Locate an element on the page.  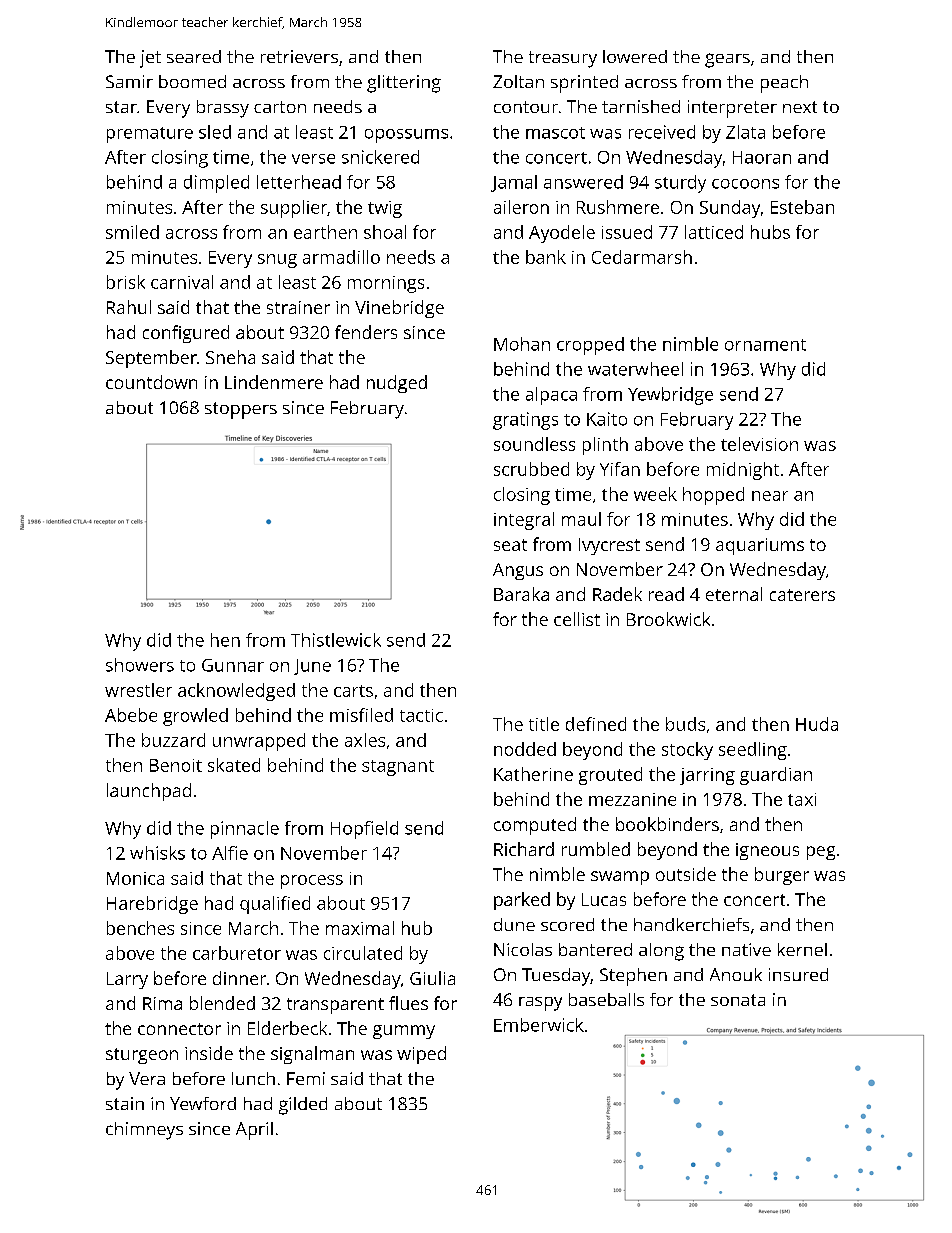
kernel is located at coordinates (802, 949).
